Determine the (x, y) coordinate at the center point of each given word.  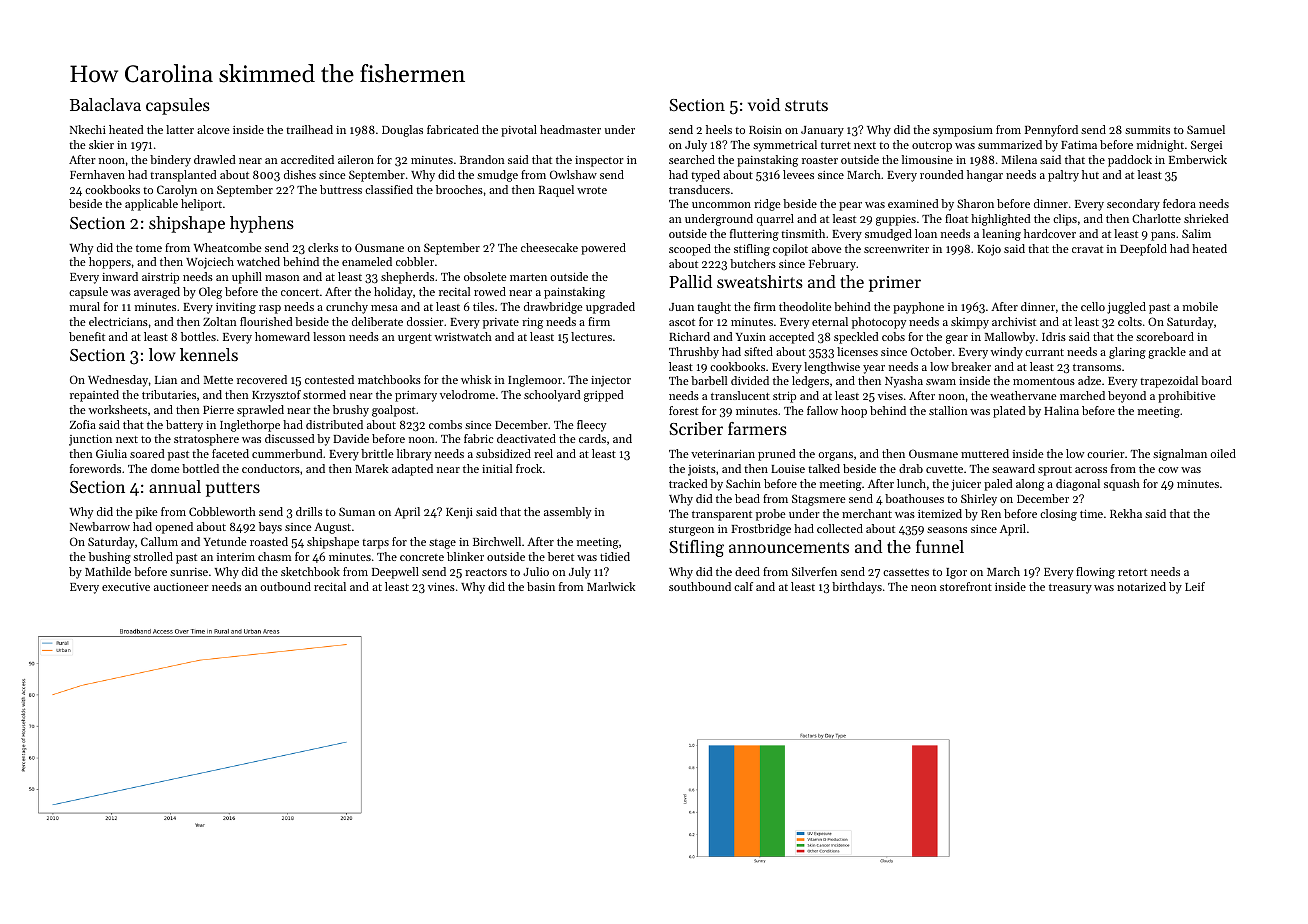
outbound (285, 586)
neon (924, 588)
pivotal (519, 131)
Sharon (975, 203)
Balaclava (105, 104)
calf (743, 586)
